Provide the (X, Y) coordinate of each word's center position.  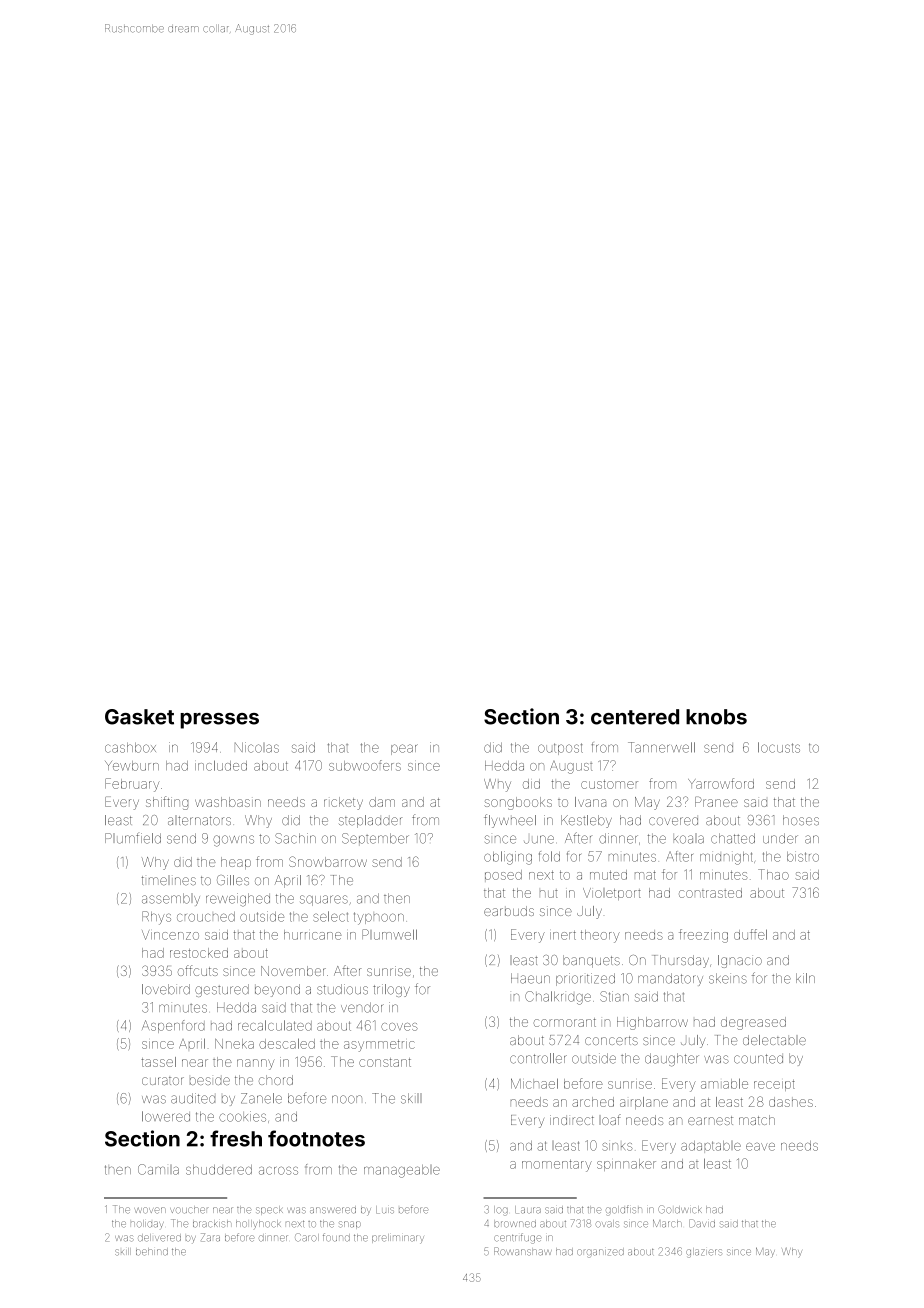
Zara (210, 1237)
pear (404, 749)
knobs (716, 717)
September (375, 838)
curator (163, 1081)
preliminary (398, 1239)
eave (760, 1147)
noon (347, 1099)
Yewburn (132, 766)
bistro (803, 856)
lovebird (166, 989)
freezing (703, 936)
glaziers (704, 1253)
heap (236, 863)
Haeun (530, 978)
